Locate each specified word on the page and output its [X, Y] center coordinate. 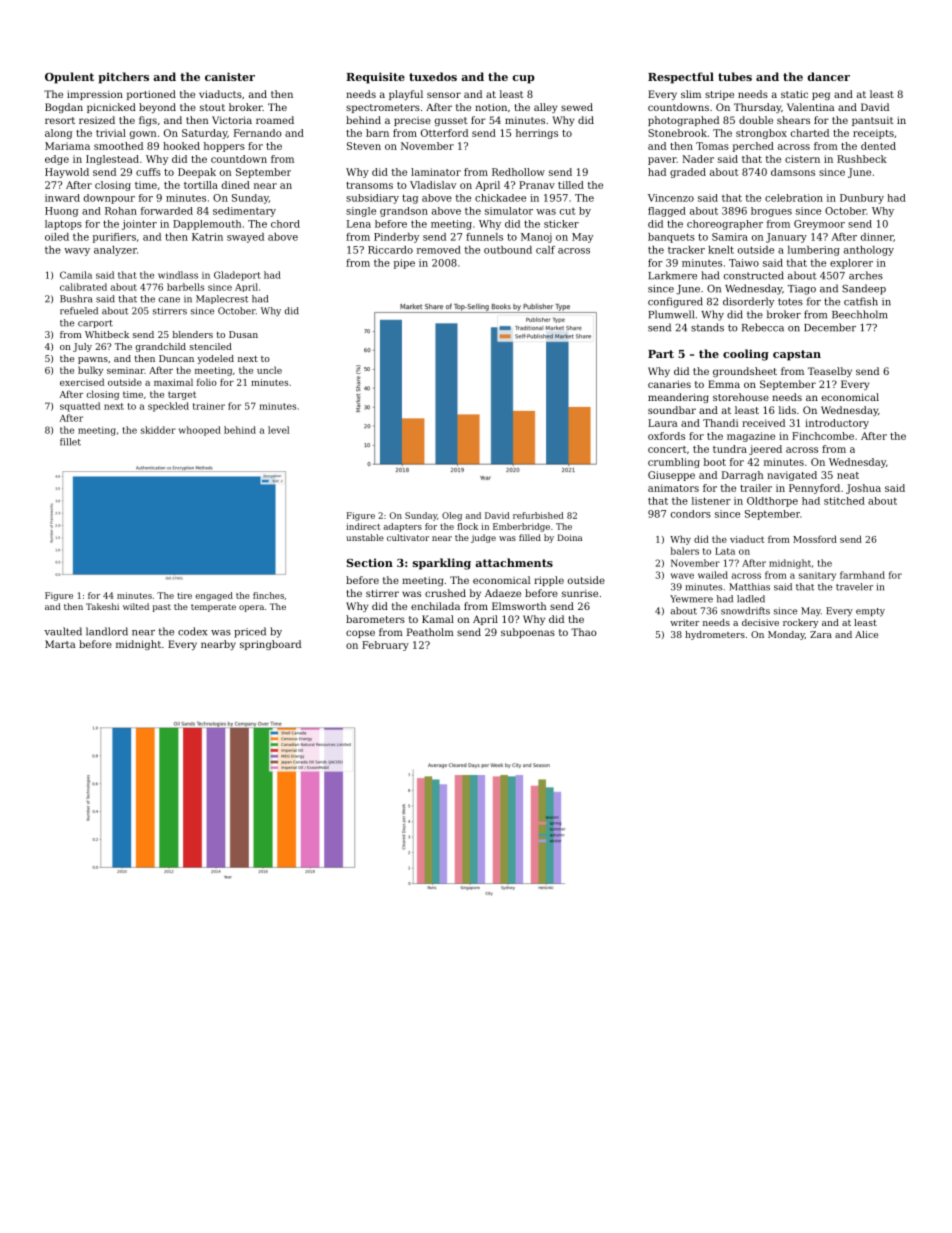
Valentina [811, 107]
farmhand [862, 575]
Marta [60, 644]
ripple [549, 581]
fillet [70, 442]
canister [230, 76]
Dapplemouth [207, 225]
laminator [436, 172]
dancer [829, 76]
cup [524, 79]
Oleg [452, 516]
